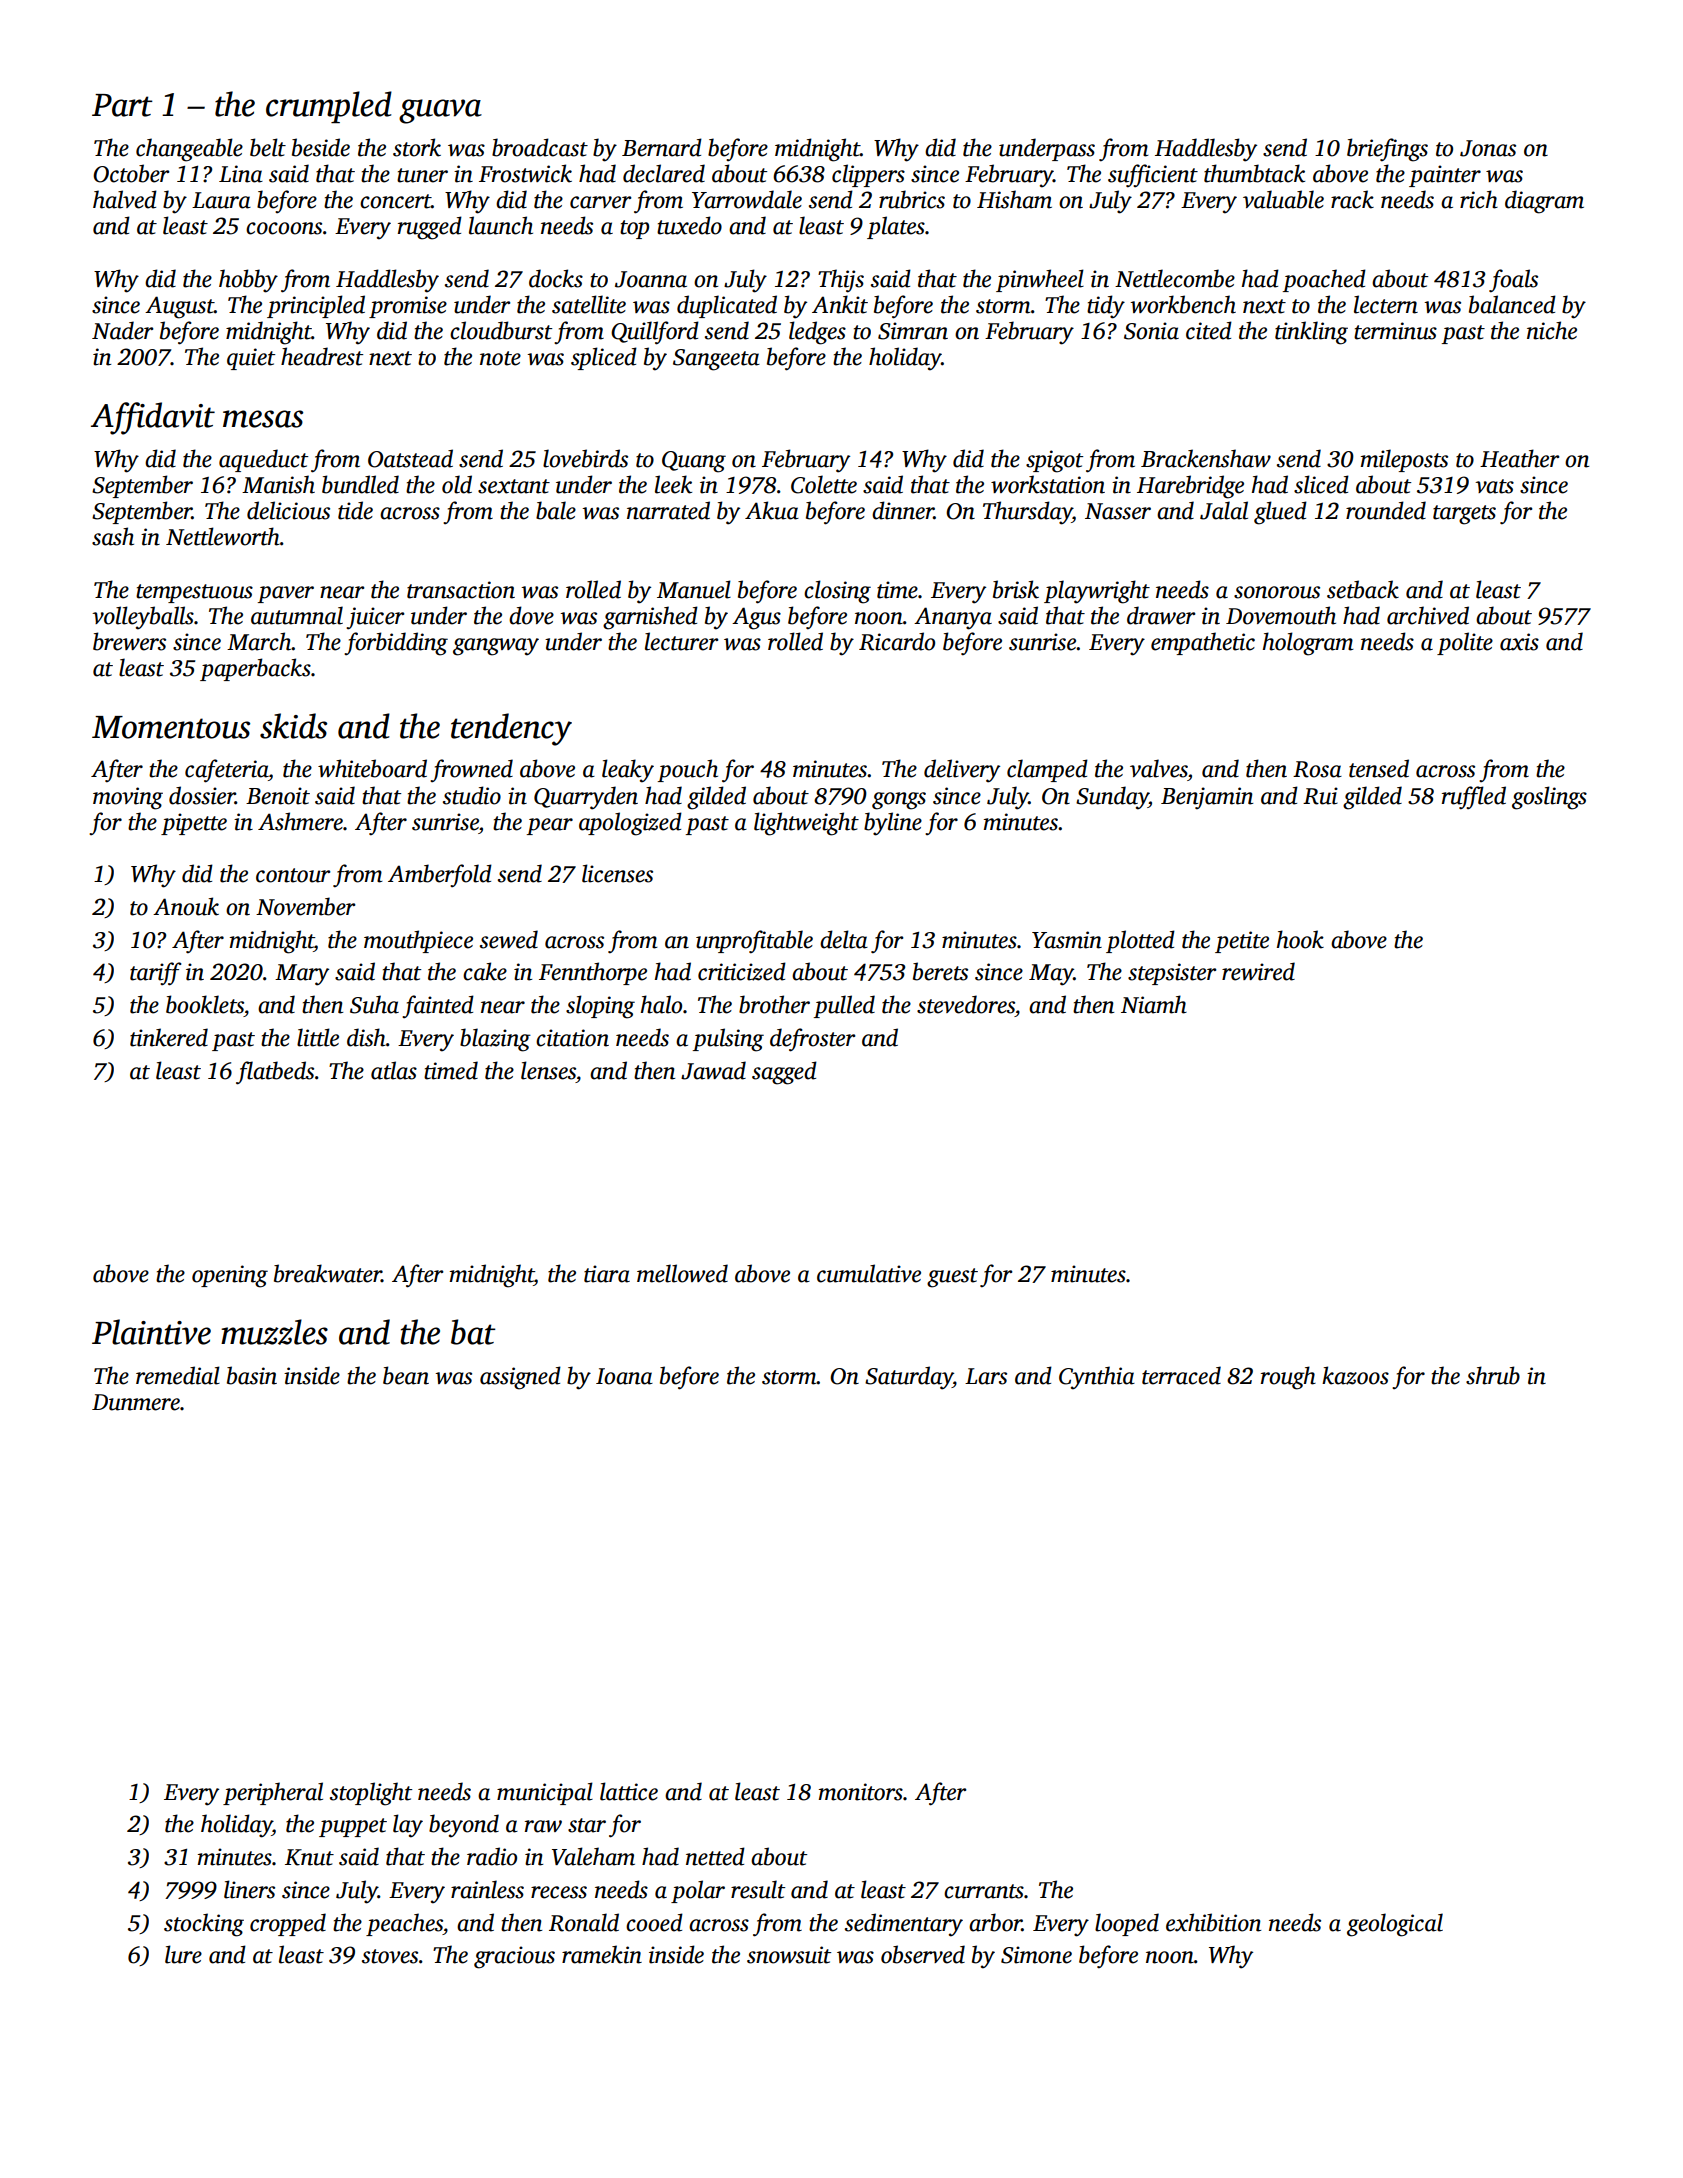 Image resolution: width=1683 pixels, height=2178 pixels. What do you see at coordinates (440, 111) in the screenshot?
I see `guava` at bounding box center [440, 111].
